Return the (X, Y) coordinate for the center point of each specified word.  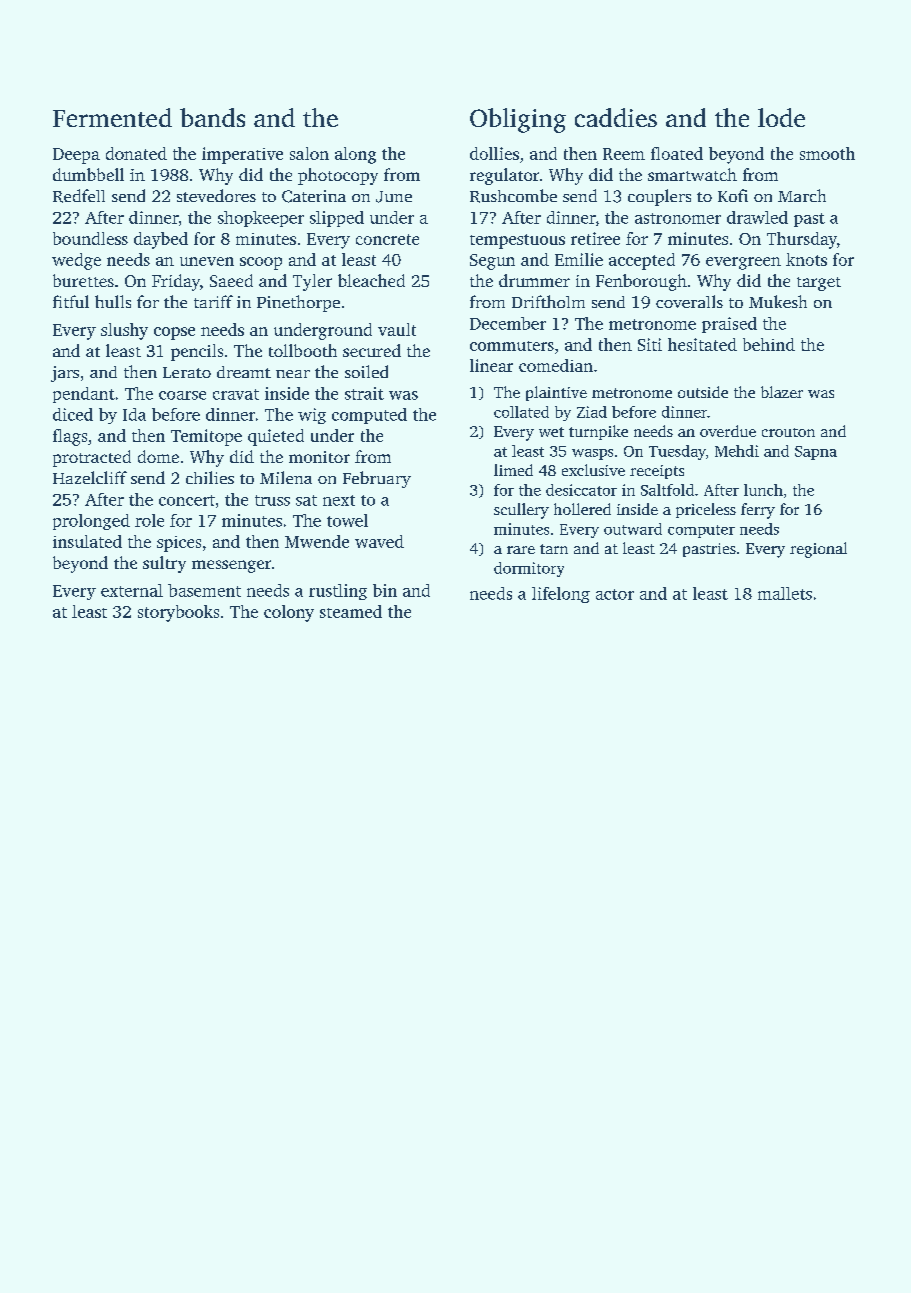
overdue (728, 431)
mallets (785, 593)
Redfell (79, 196)
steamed (351, 611)
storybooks (178, 613)
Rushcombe (513, 196)
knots (806, 259)
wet (551, 432)
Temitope (206, 437)
